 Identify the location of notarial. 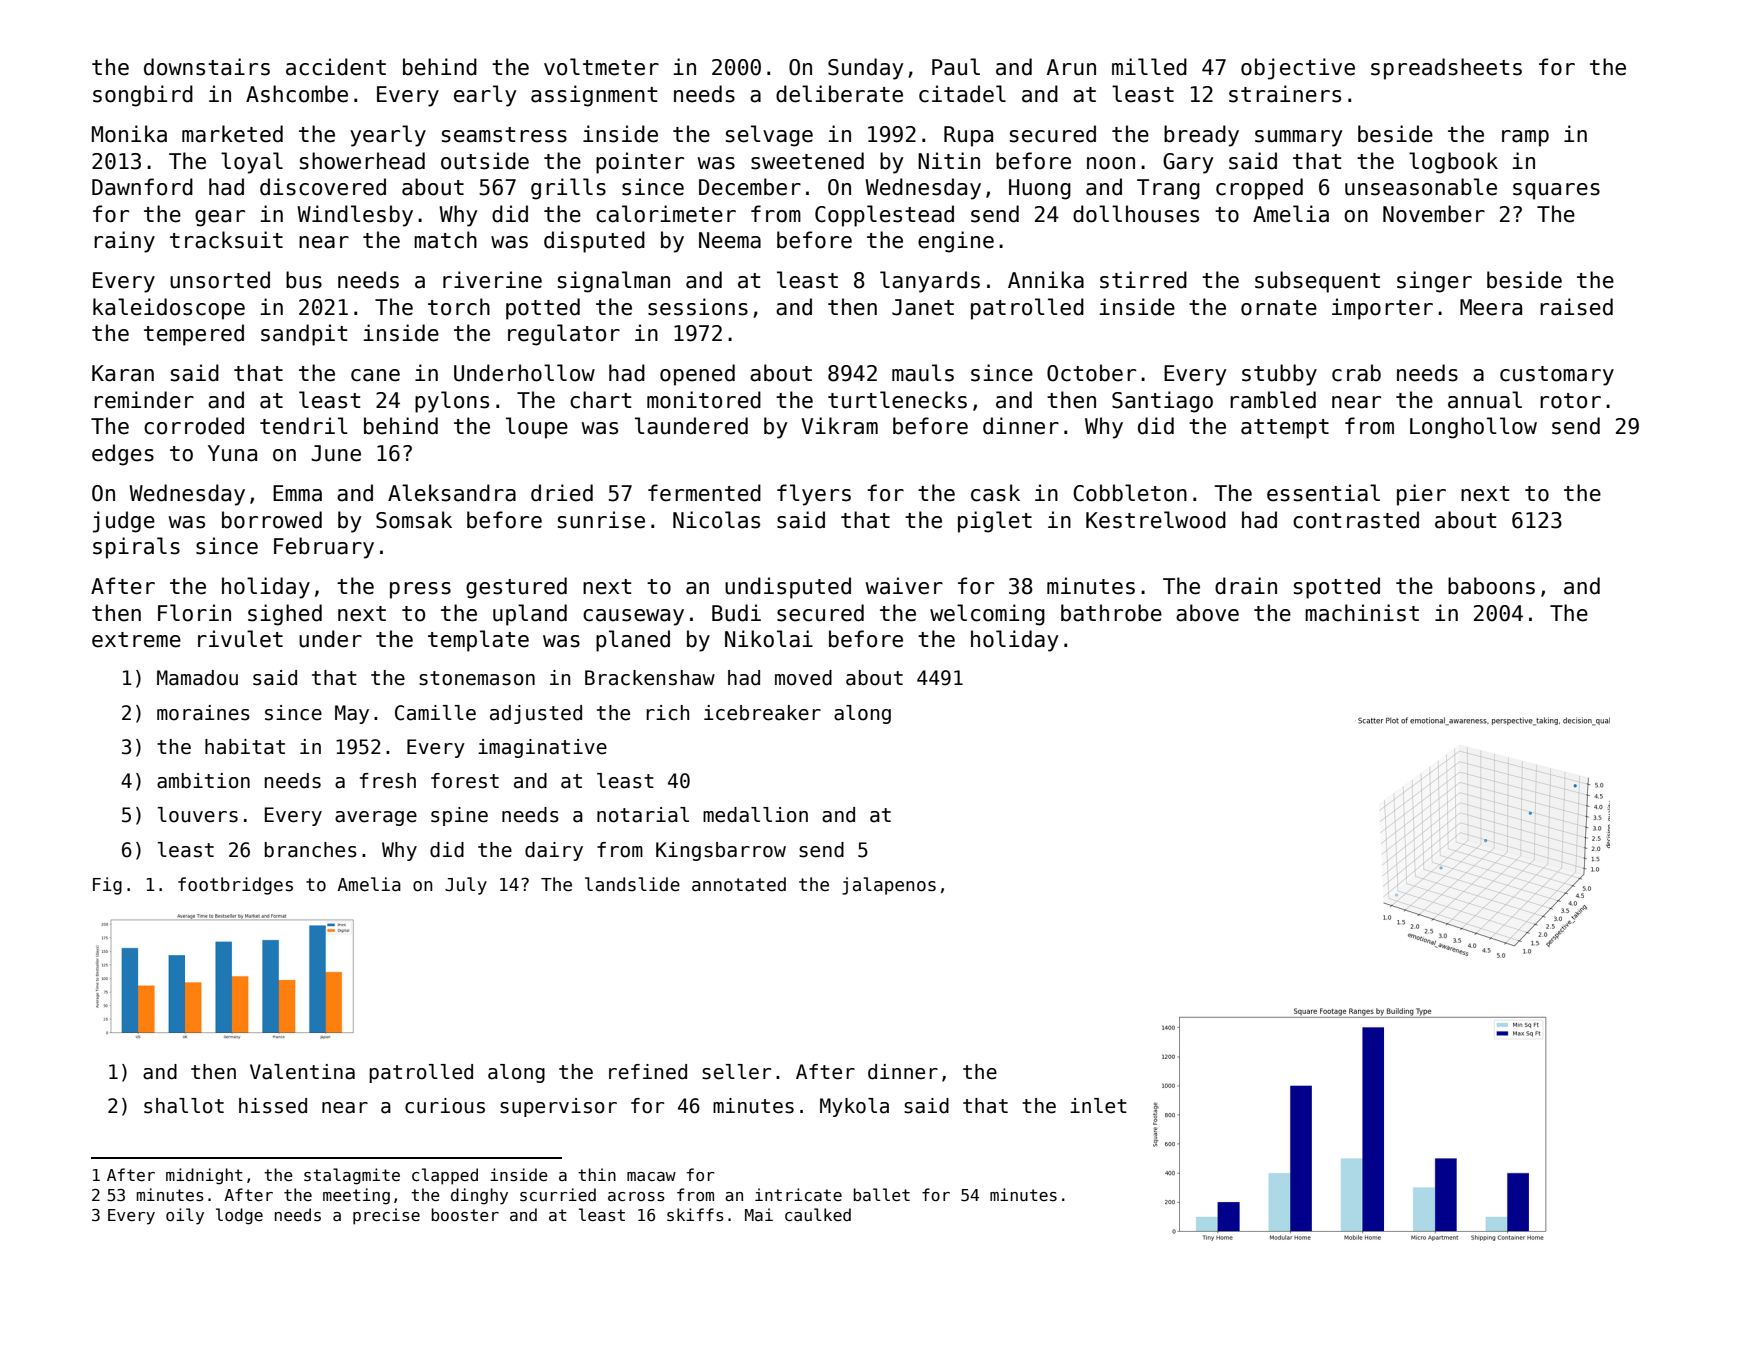
(643, 815).
